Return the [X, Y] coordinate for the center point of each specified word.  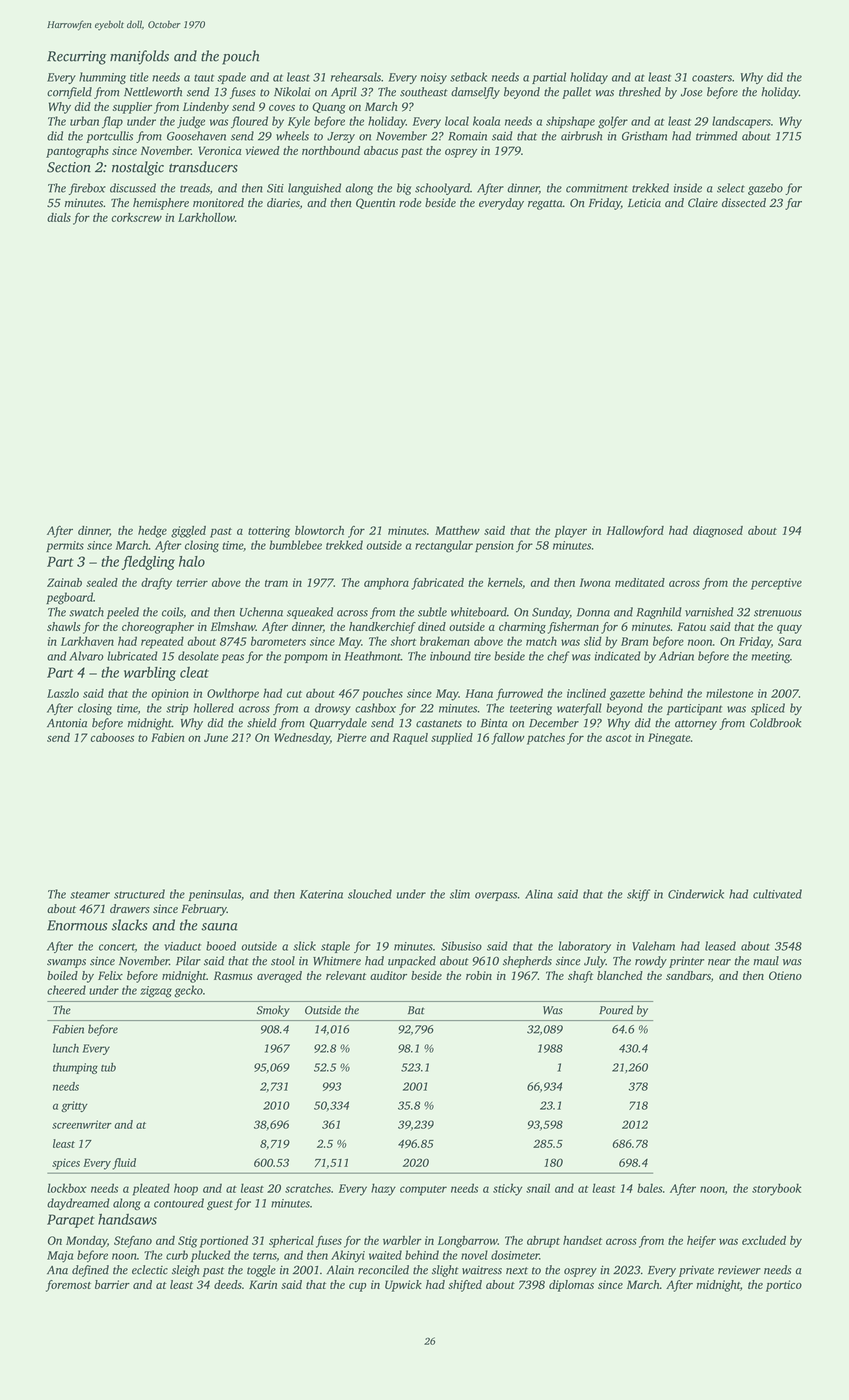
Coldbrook [775, 723]
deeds [228, 1284]
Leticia [644, 202]
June [216, 737]
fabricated [437, 584]
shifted [465, 1286]
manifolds [139, 57]
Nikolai [292, 92]
